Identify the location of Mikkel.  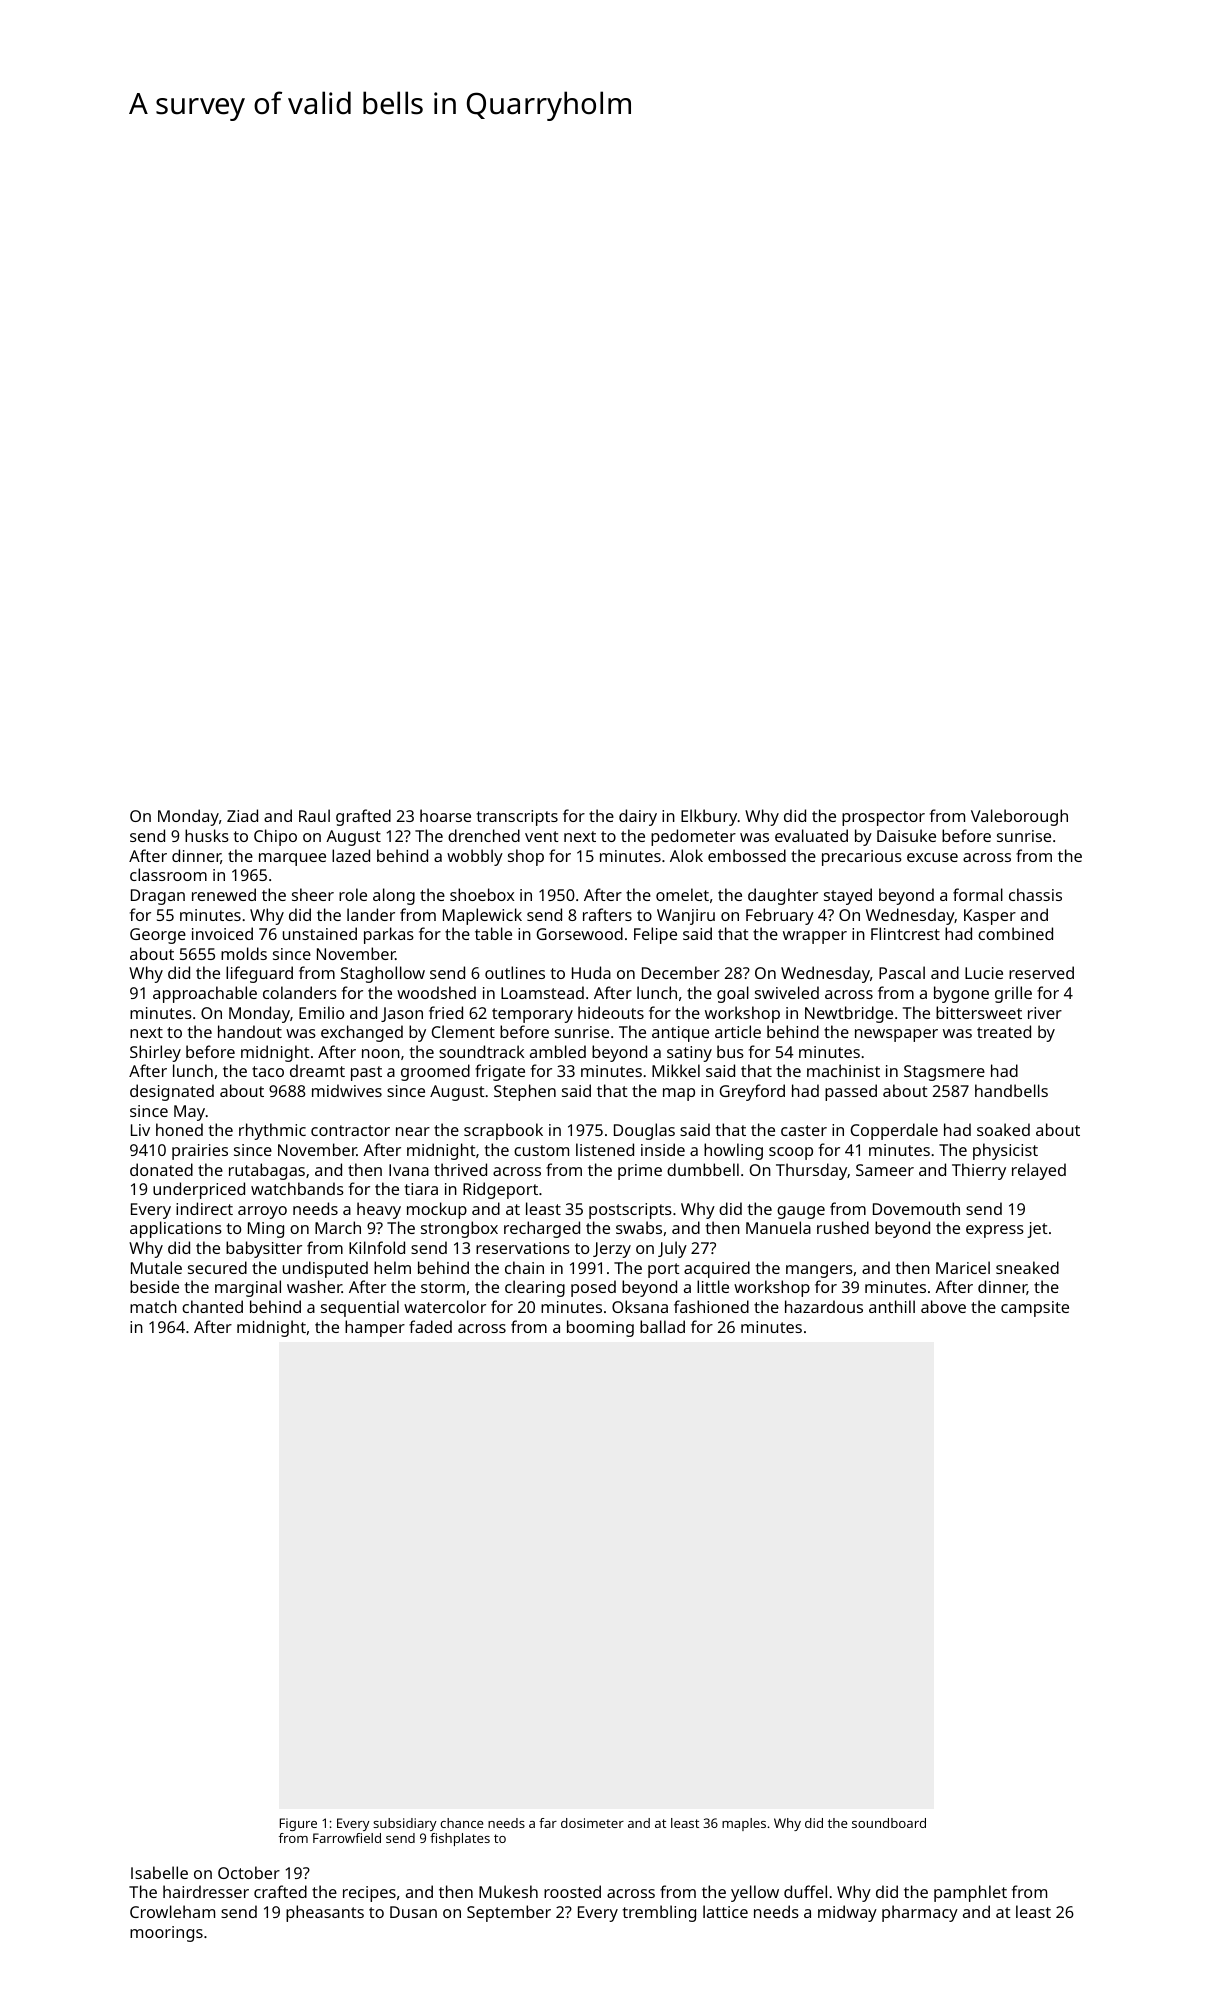
(676, 1070).
